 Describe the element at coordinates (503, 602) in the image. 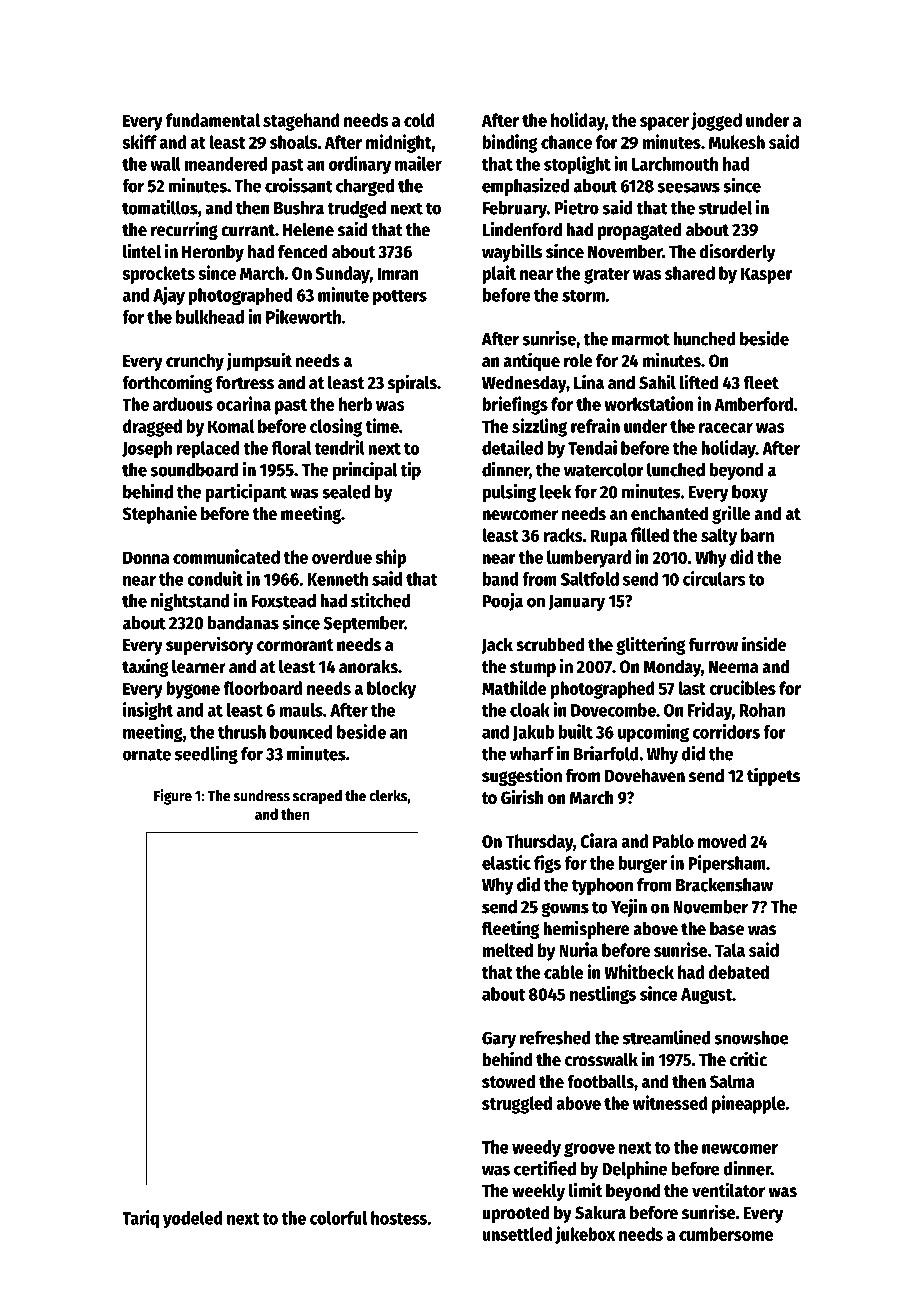

I see `Pooja` at that location.
